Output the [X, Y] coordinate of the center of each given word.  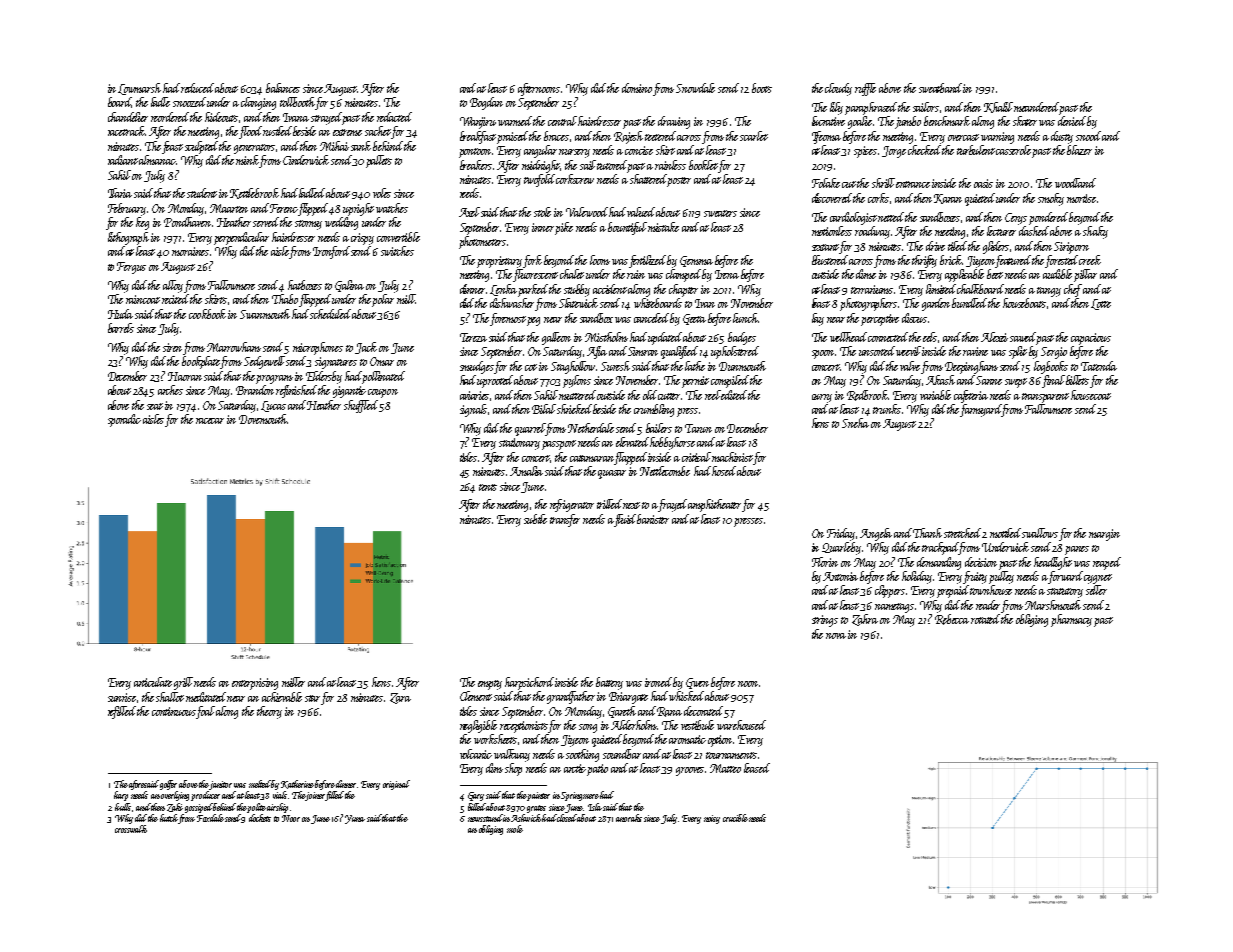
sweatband [941, 88]
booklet [703, 165]
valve [910, 366]
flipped [313, 209]
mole [515, 829]
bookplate [201, 362]
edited [734, 395]
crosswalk [131, 829]
